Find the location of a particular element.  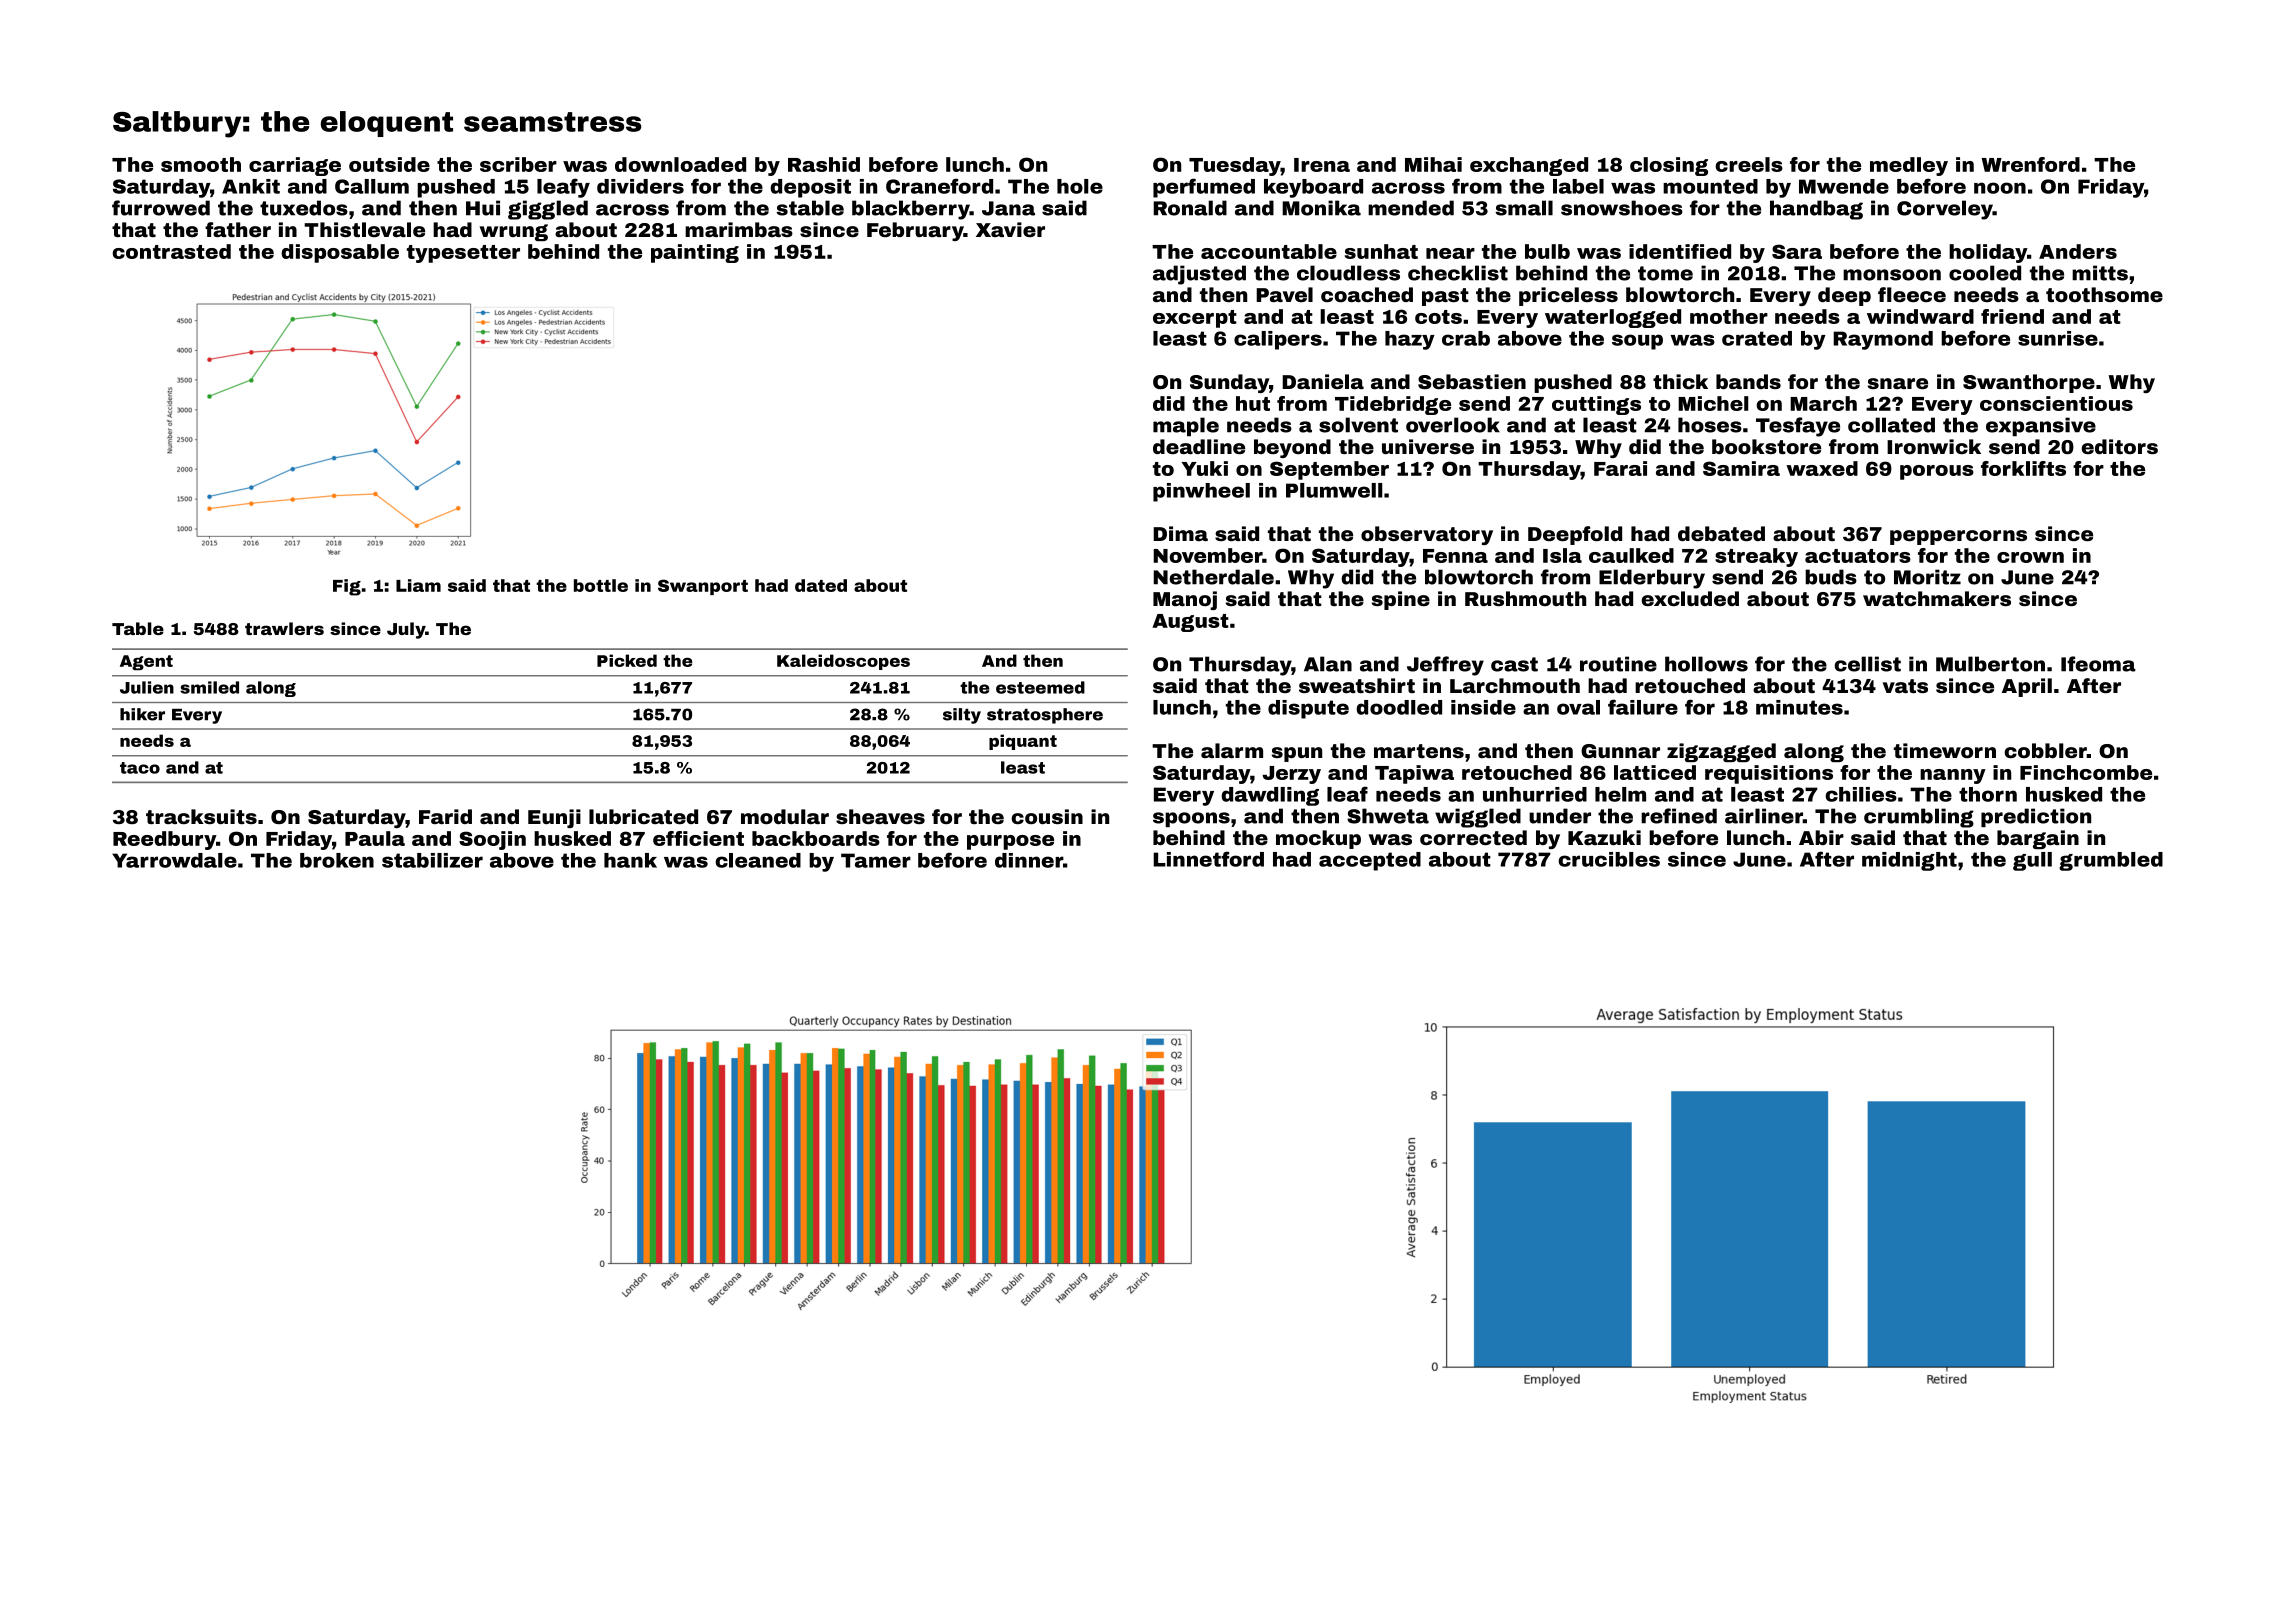

cobbler is located at coordinates (2045, 750).
